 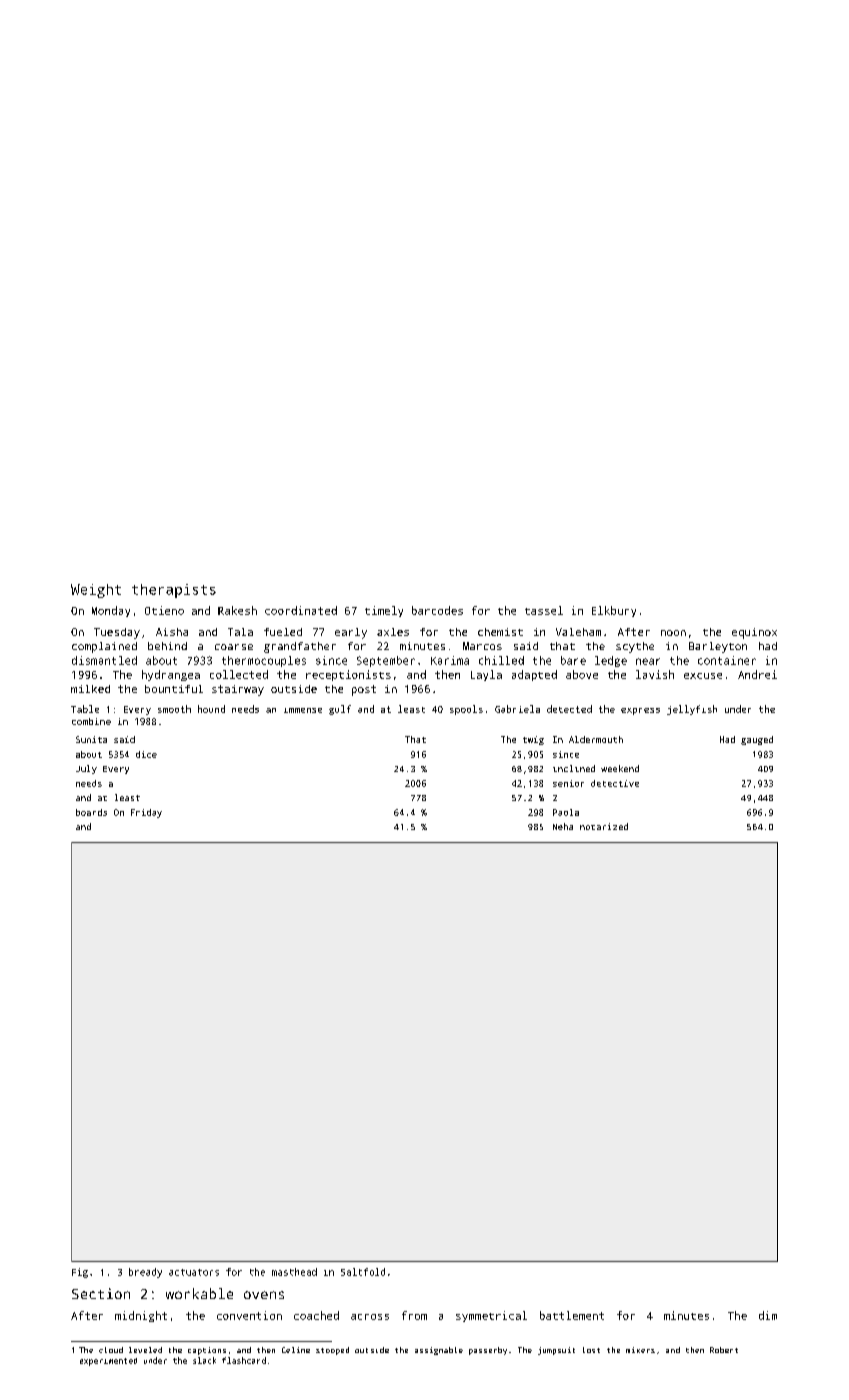 What do you see at coordinates (768, 1315) in the document?
I see `dim` at bounding box center [768, 1315].
